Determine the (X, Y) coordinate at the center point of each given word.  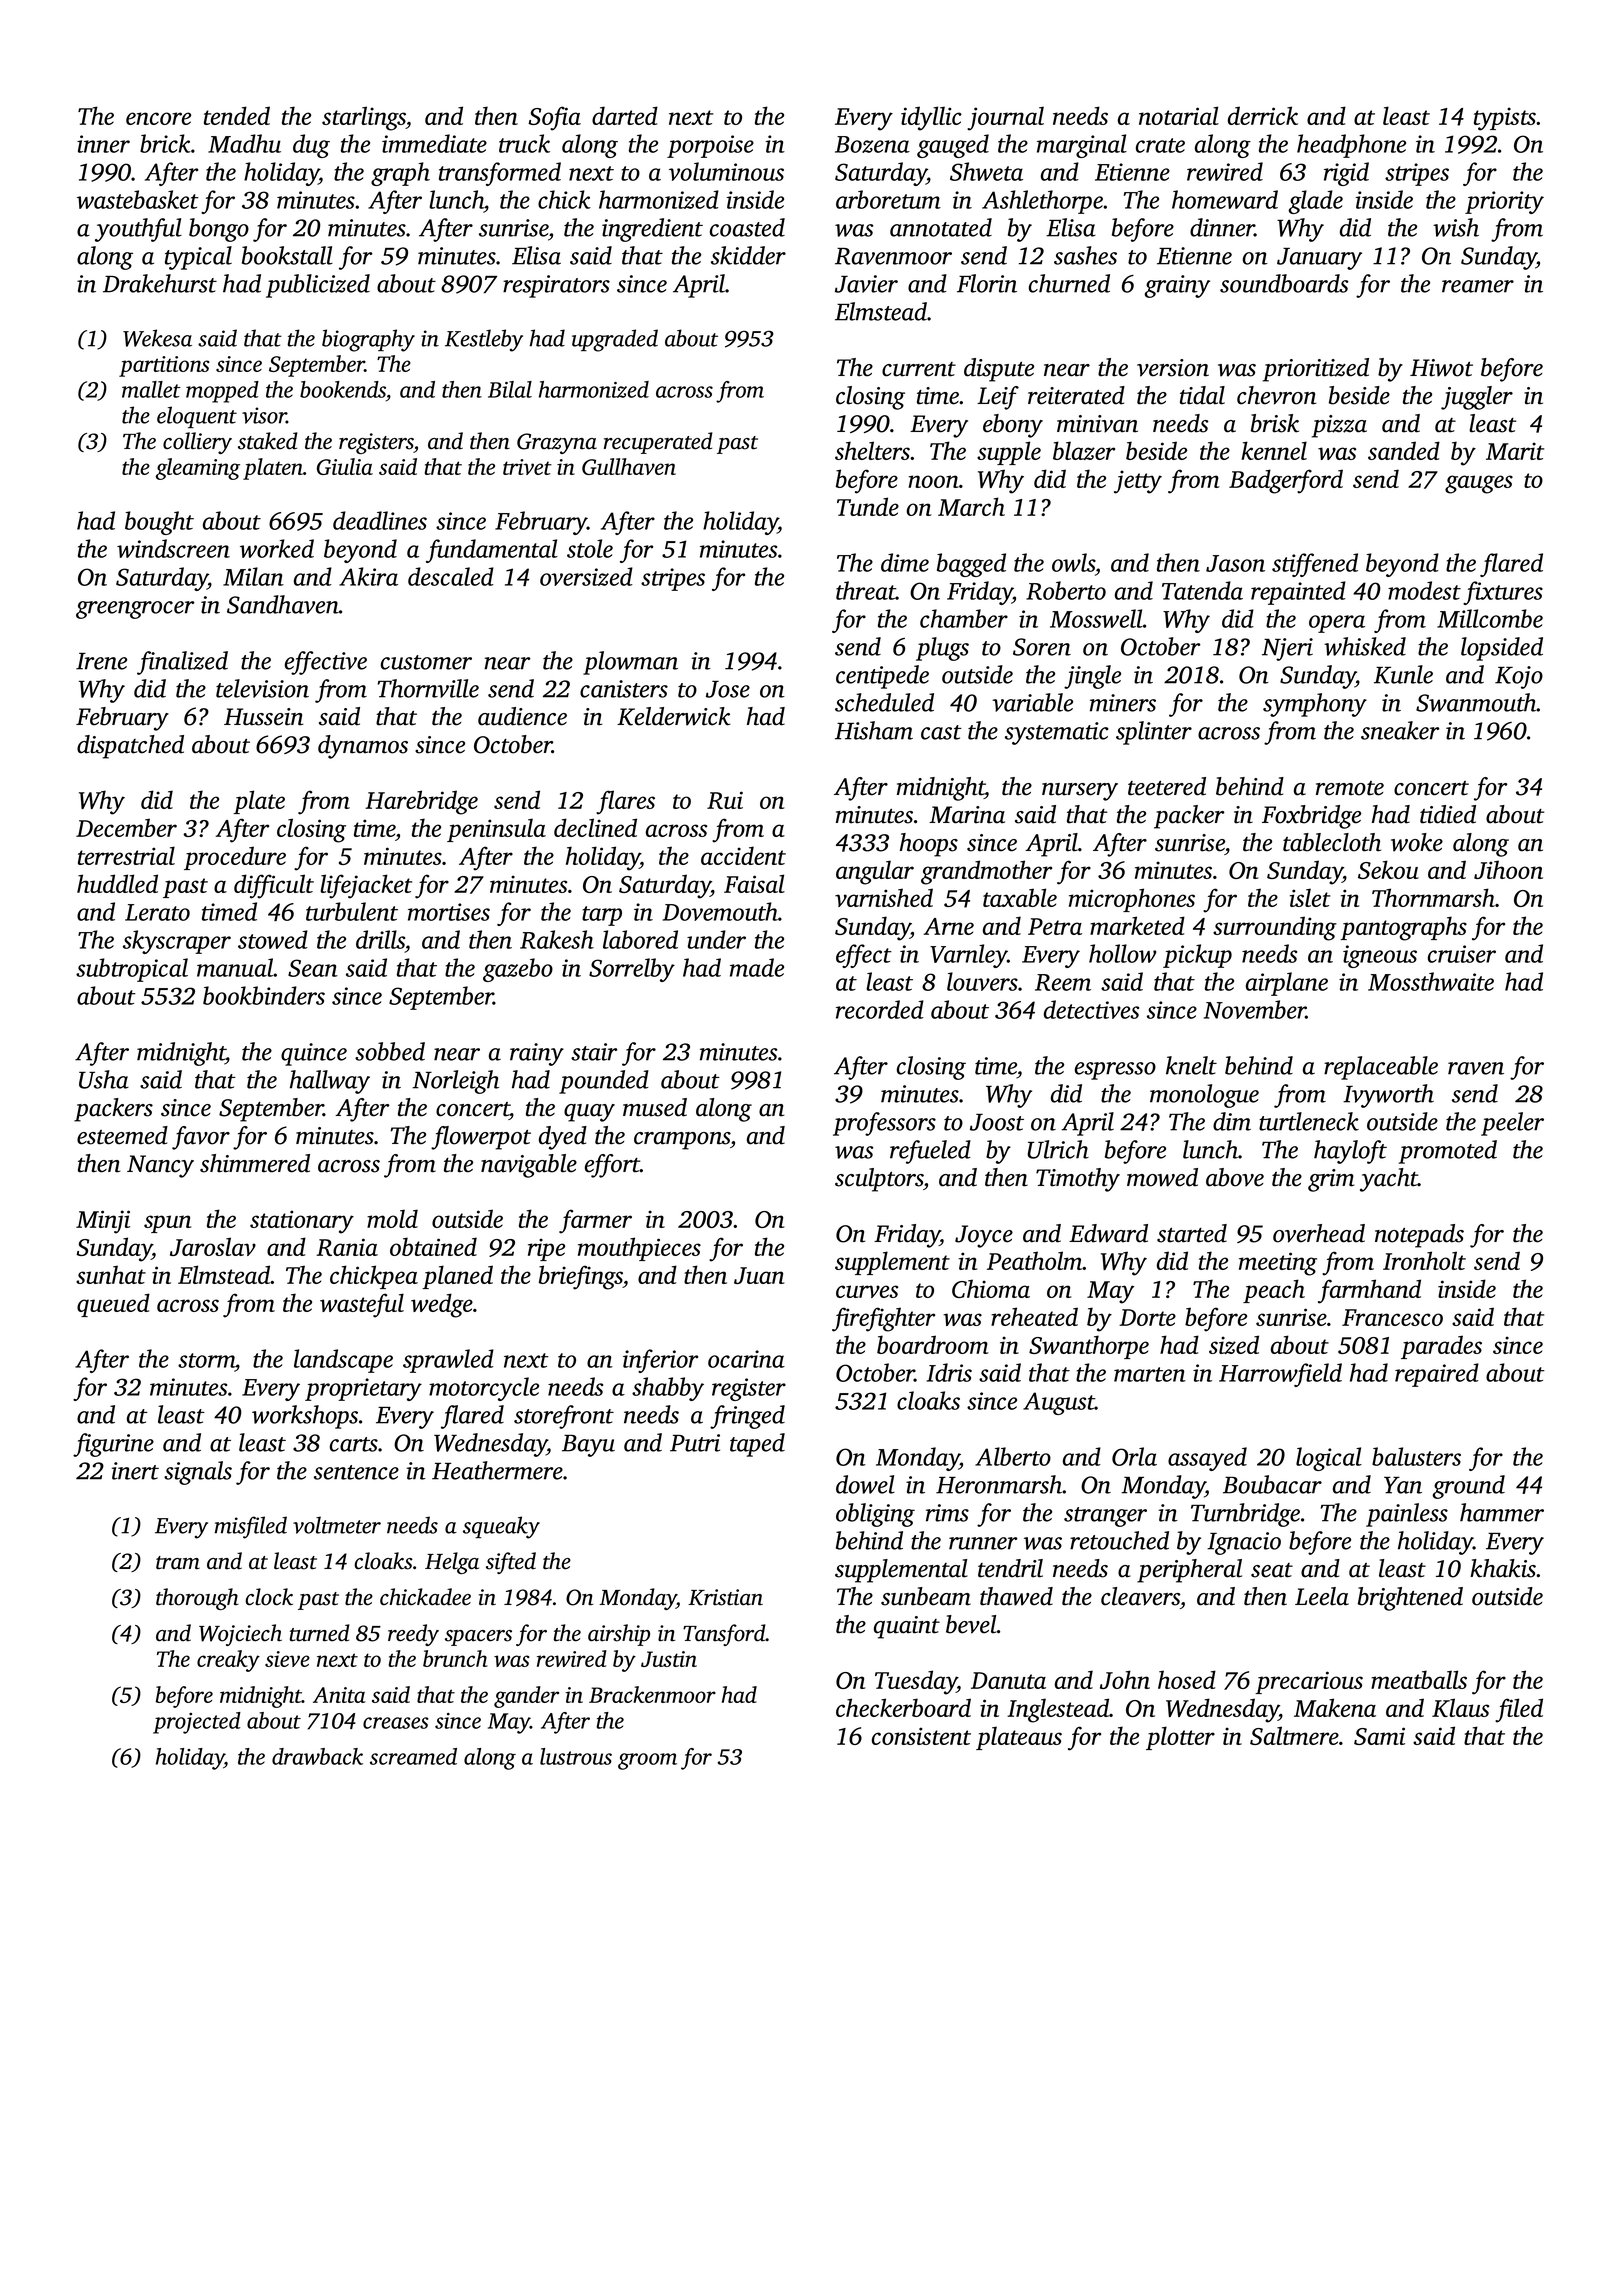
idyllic (931, 118)
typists (1505, 119)
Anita (339, 1695)
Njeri (1287, 649)
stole (590, 548)
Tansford (724, 1635)
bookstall (287, 255)
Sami (1379, 1736)
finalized (182, 663)
